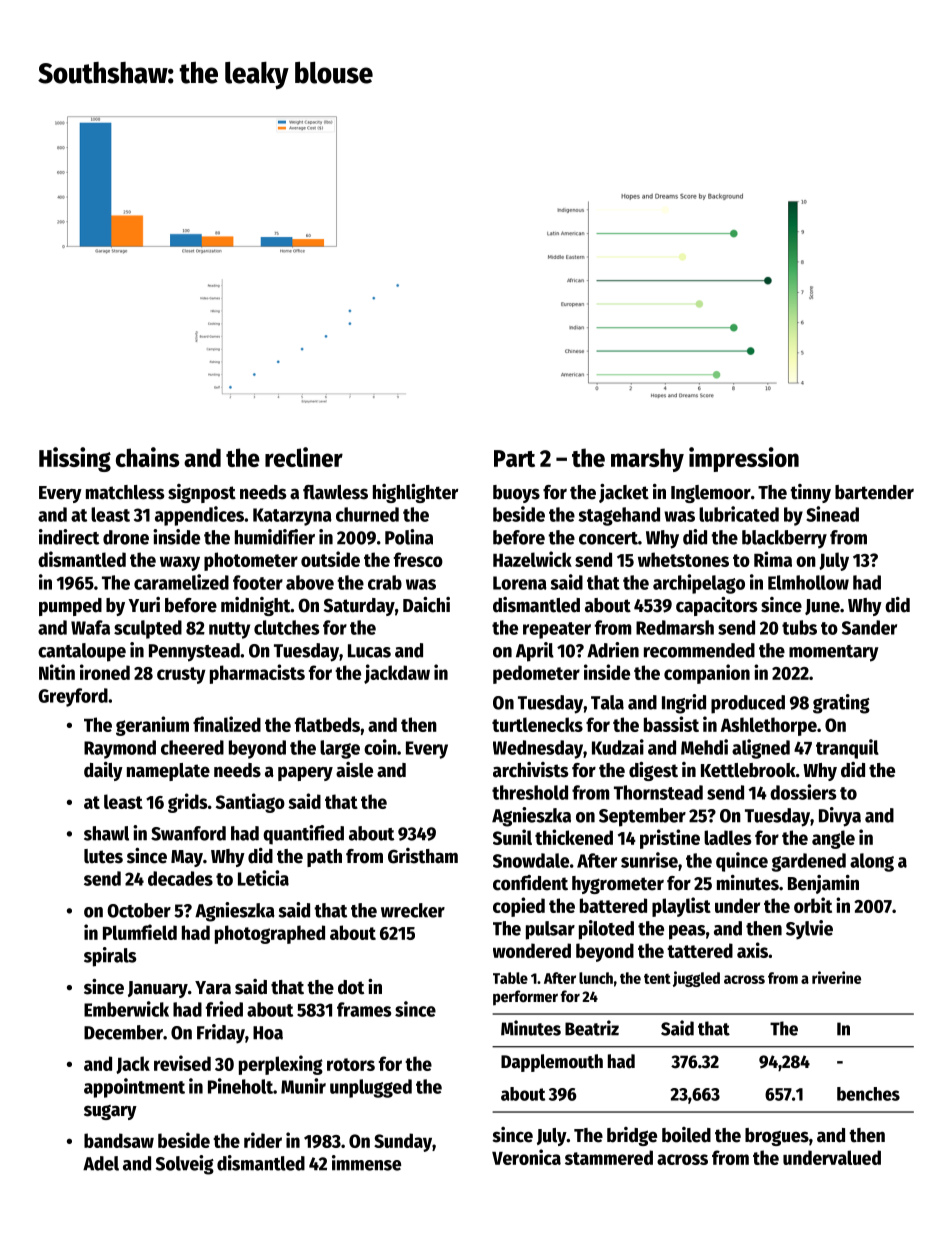 The image size is (952, 1233). Describe the element at coordinates (868, 1094) in the screenshot. I see `benches` at that location.
